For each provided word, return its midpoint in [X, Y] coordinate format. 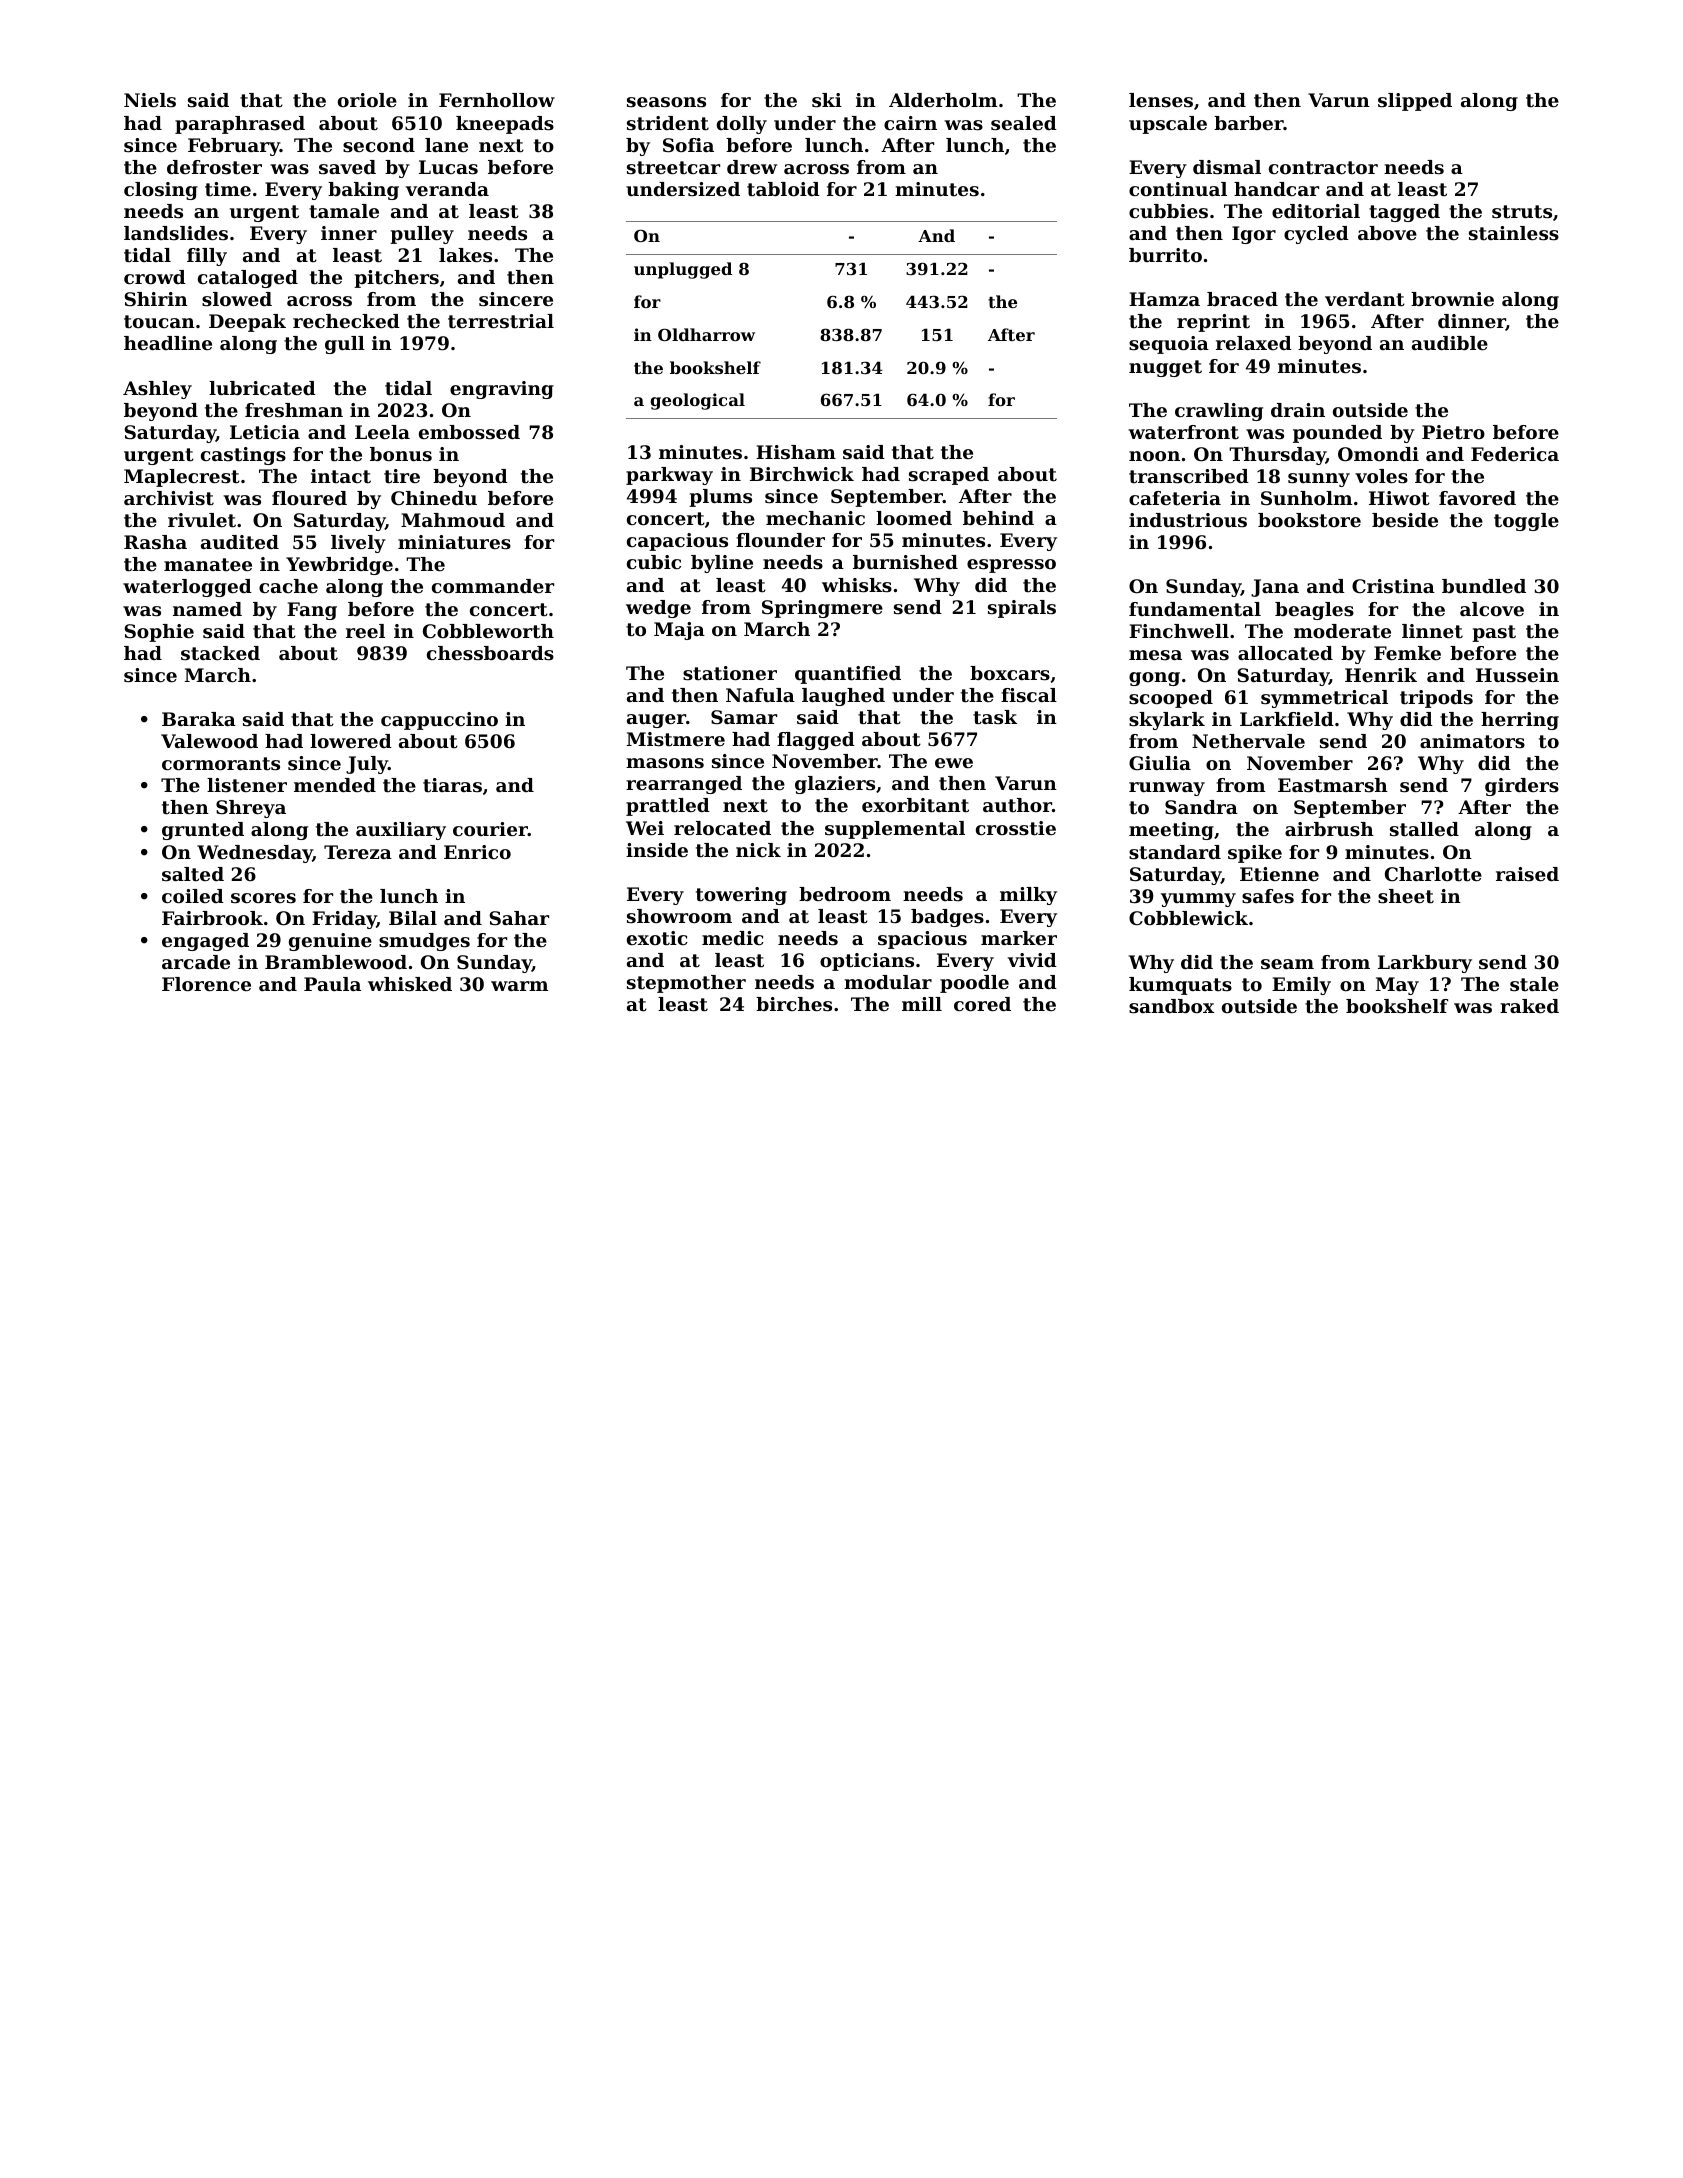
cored [982, 1004]
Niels [150, 100]
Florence [206, 984]
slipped [1415, 102]
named [207, 609]
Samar [744, 717]
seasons [666, 102]
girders [1522, 787]
